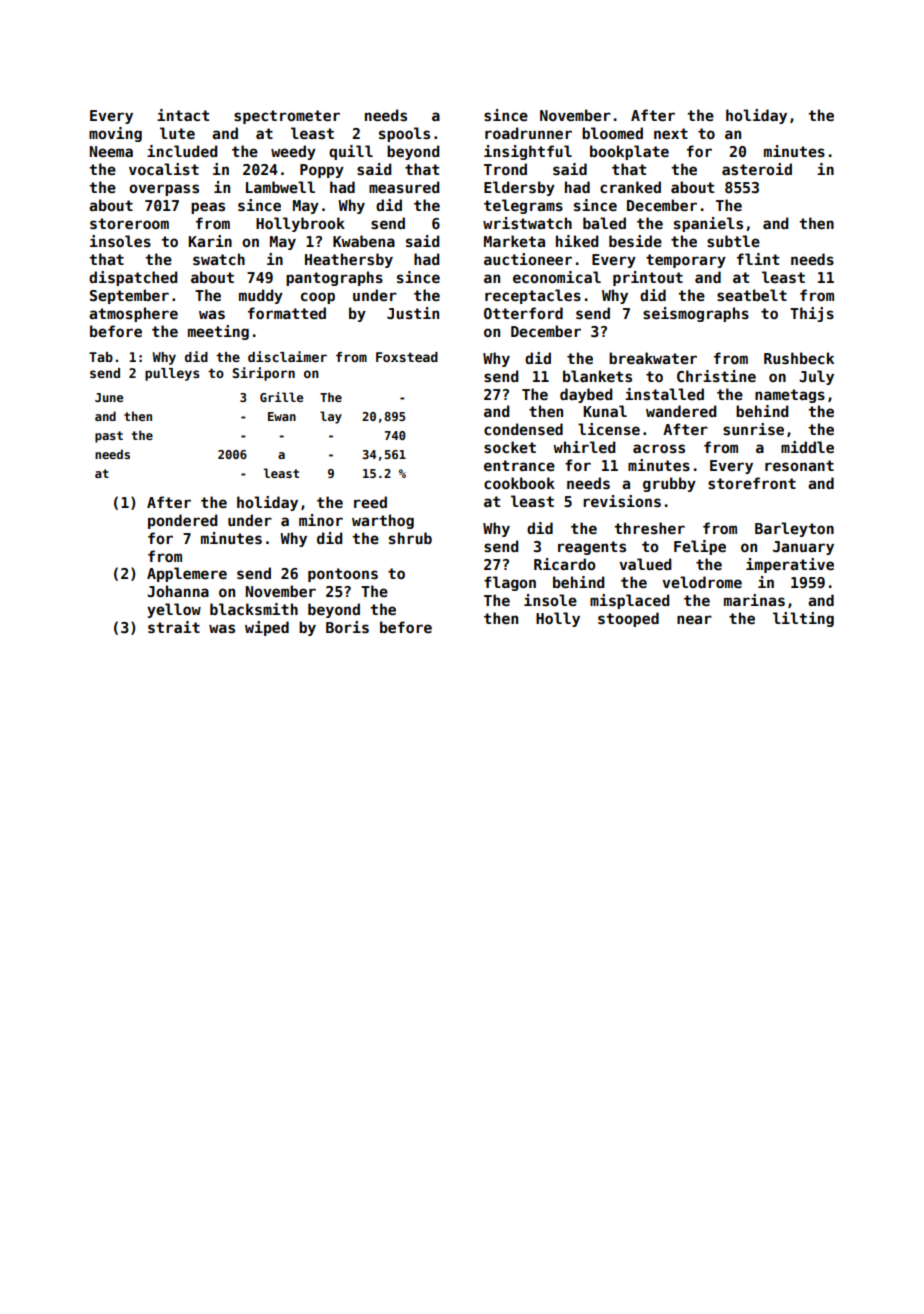  Describe the element at coordinates (528, 133) in the screenshot. I see `roadrunner` at that location.
